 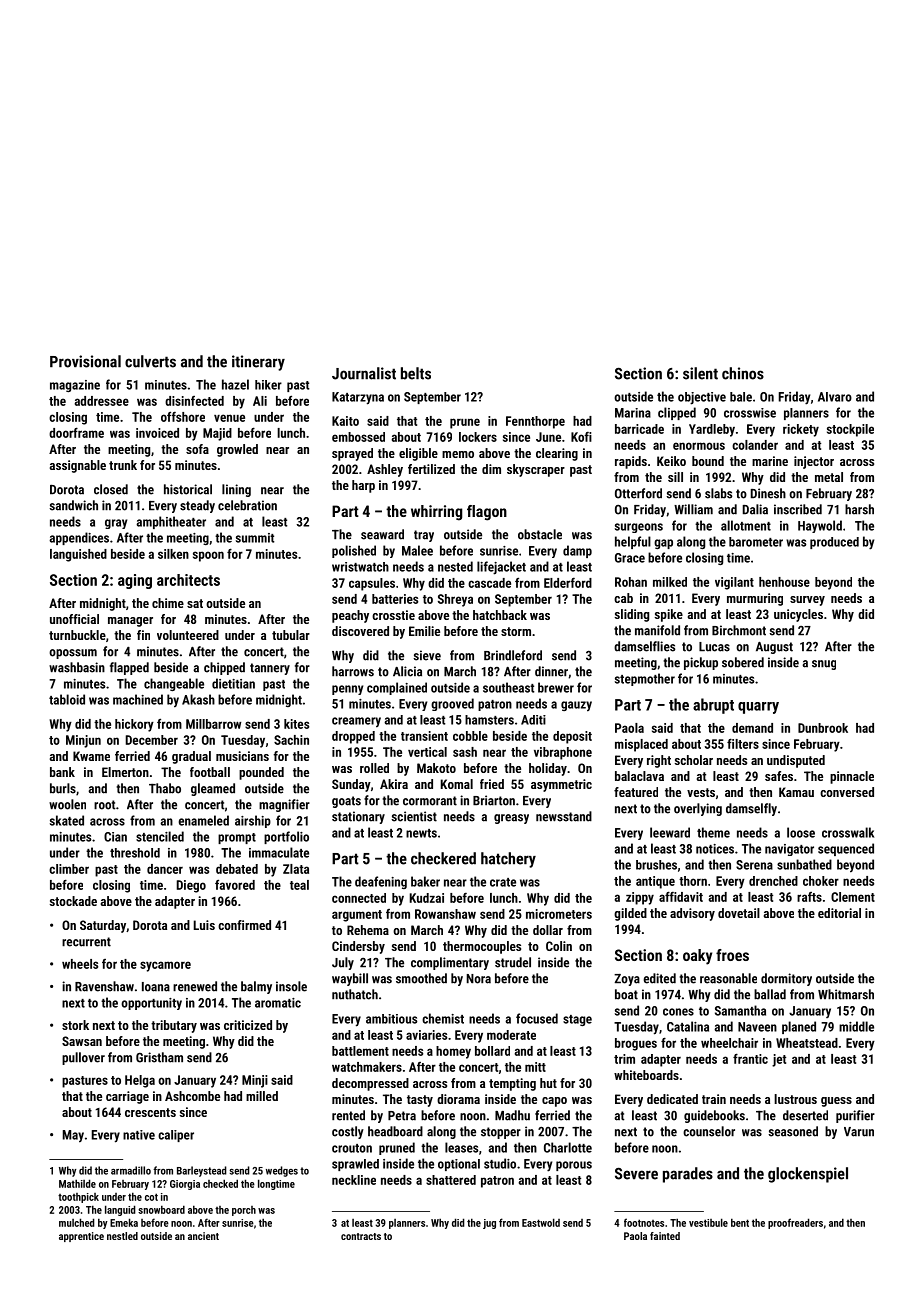 What do you see at coordinates (364, 373) in the document?
I see `Journalist` at bounding box center [364, 373].
